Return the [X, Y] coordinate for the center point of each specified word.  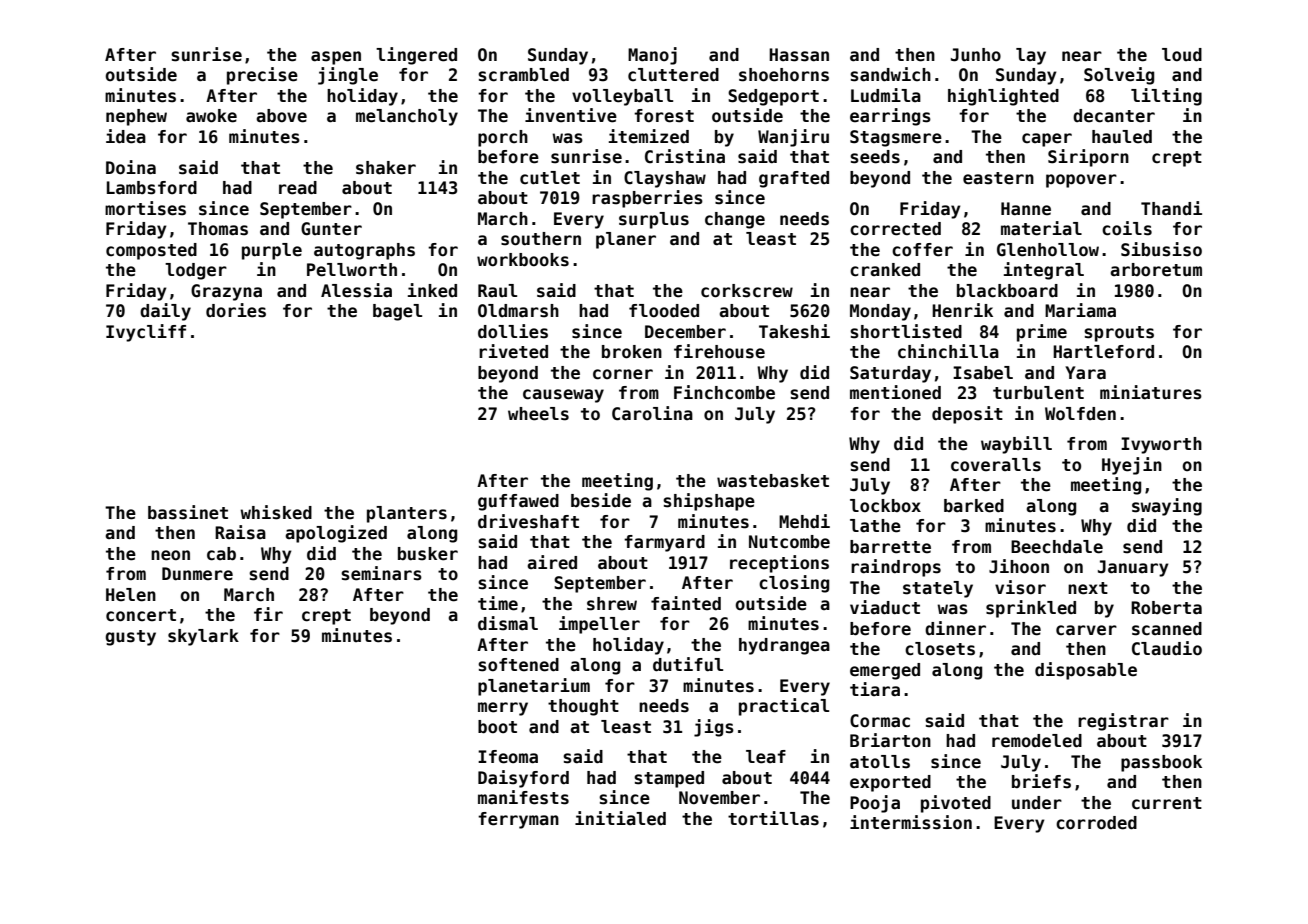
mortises [145, 208]
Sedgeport [773, 97]
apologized [336, 534]
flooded [664, 311]
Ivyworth [1161, 445]
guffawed [518, 502]
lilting [1166, 97]
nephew [136, 117]
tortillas [773, 818]
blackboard [1007, 291]
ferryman [518, 820]
